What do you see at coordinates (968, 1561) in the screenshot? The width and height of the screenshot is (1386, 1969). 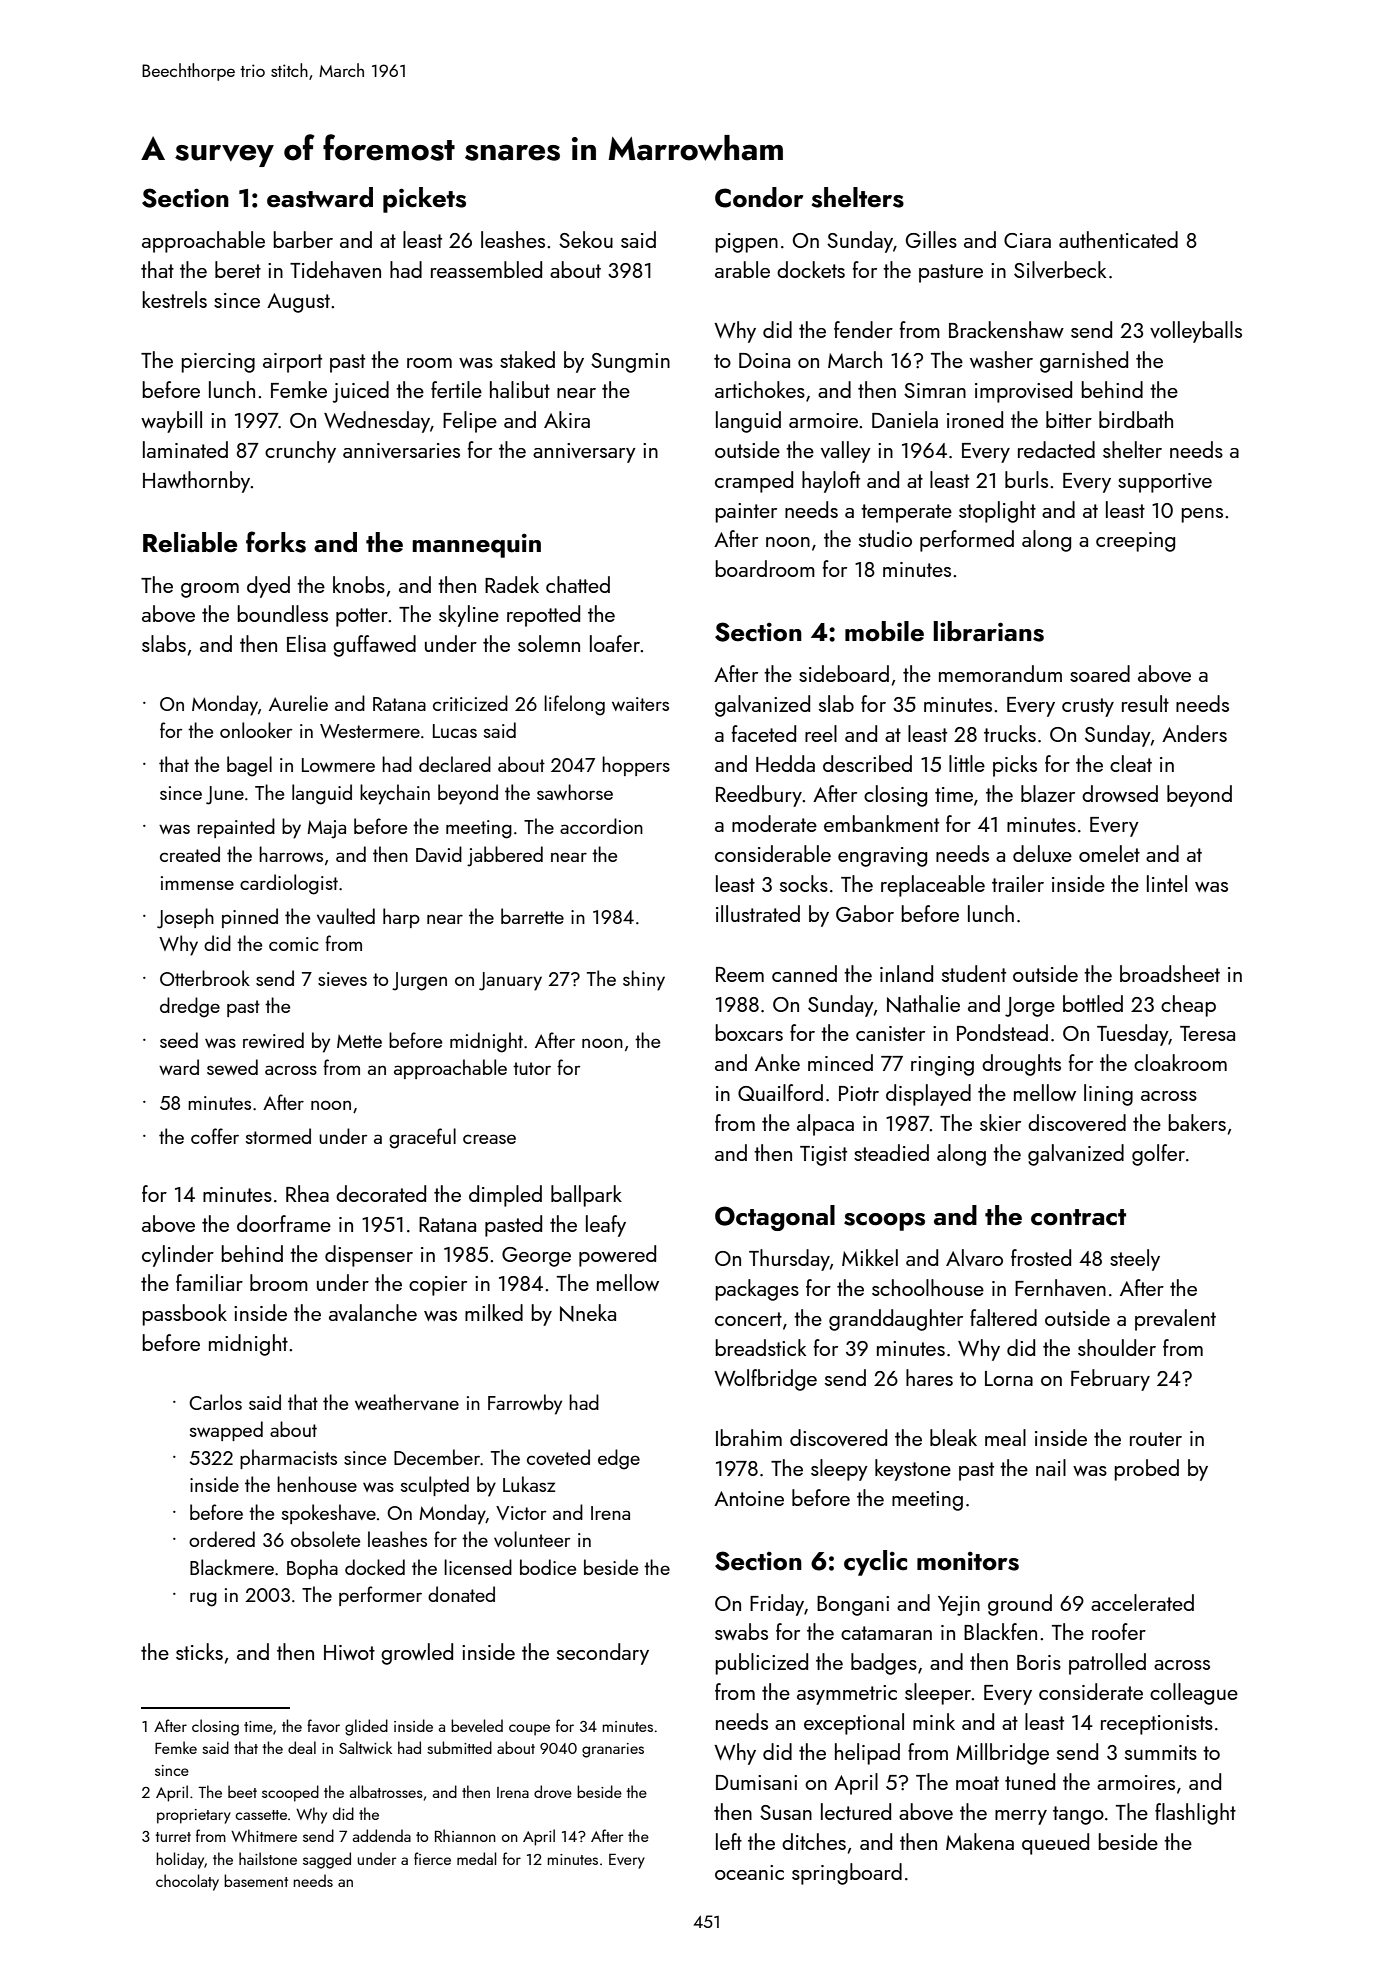 I see `monitors` at bounding box center [968, 1561].
